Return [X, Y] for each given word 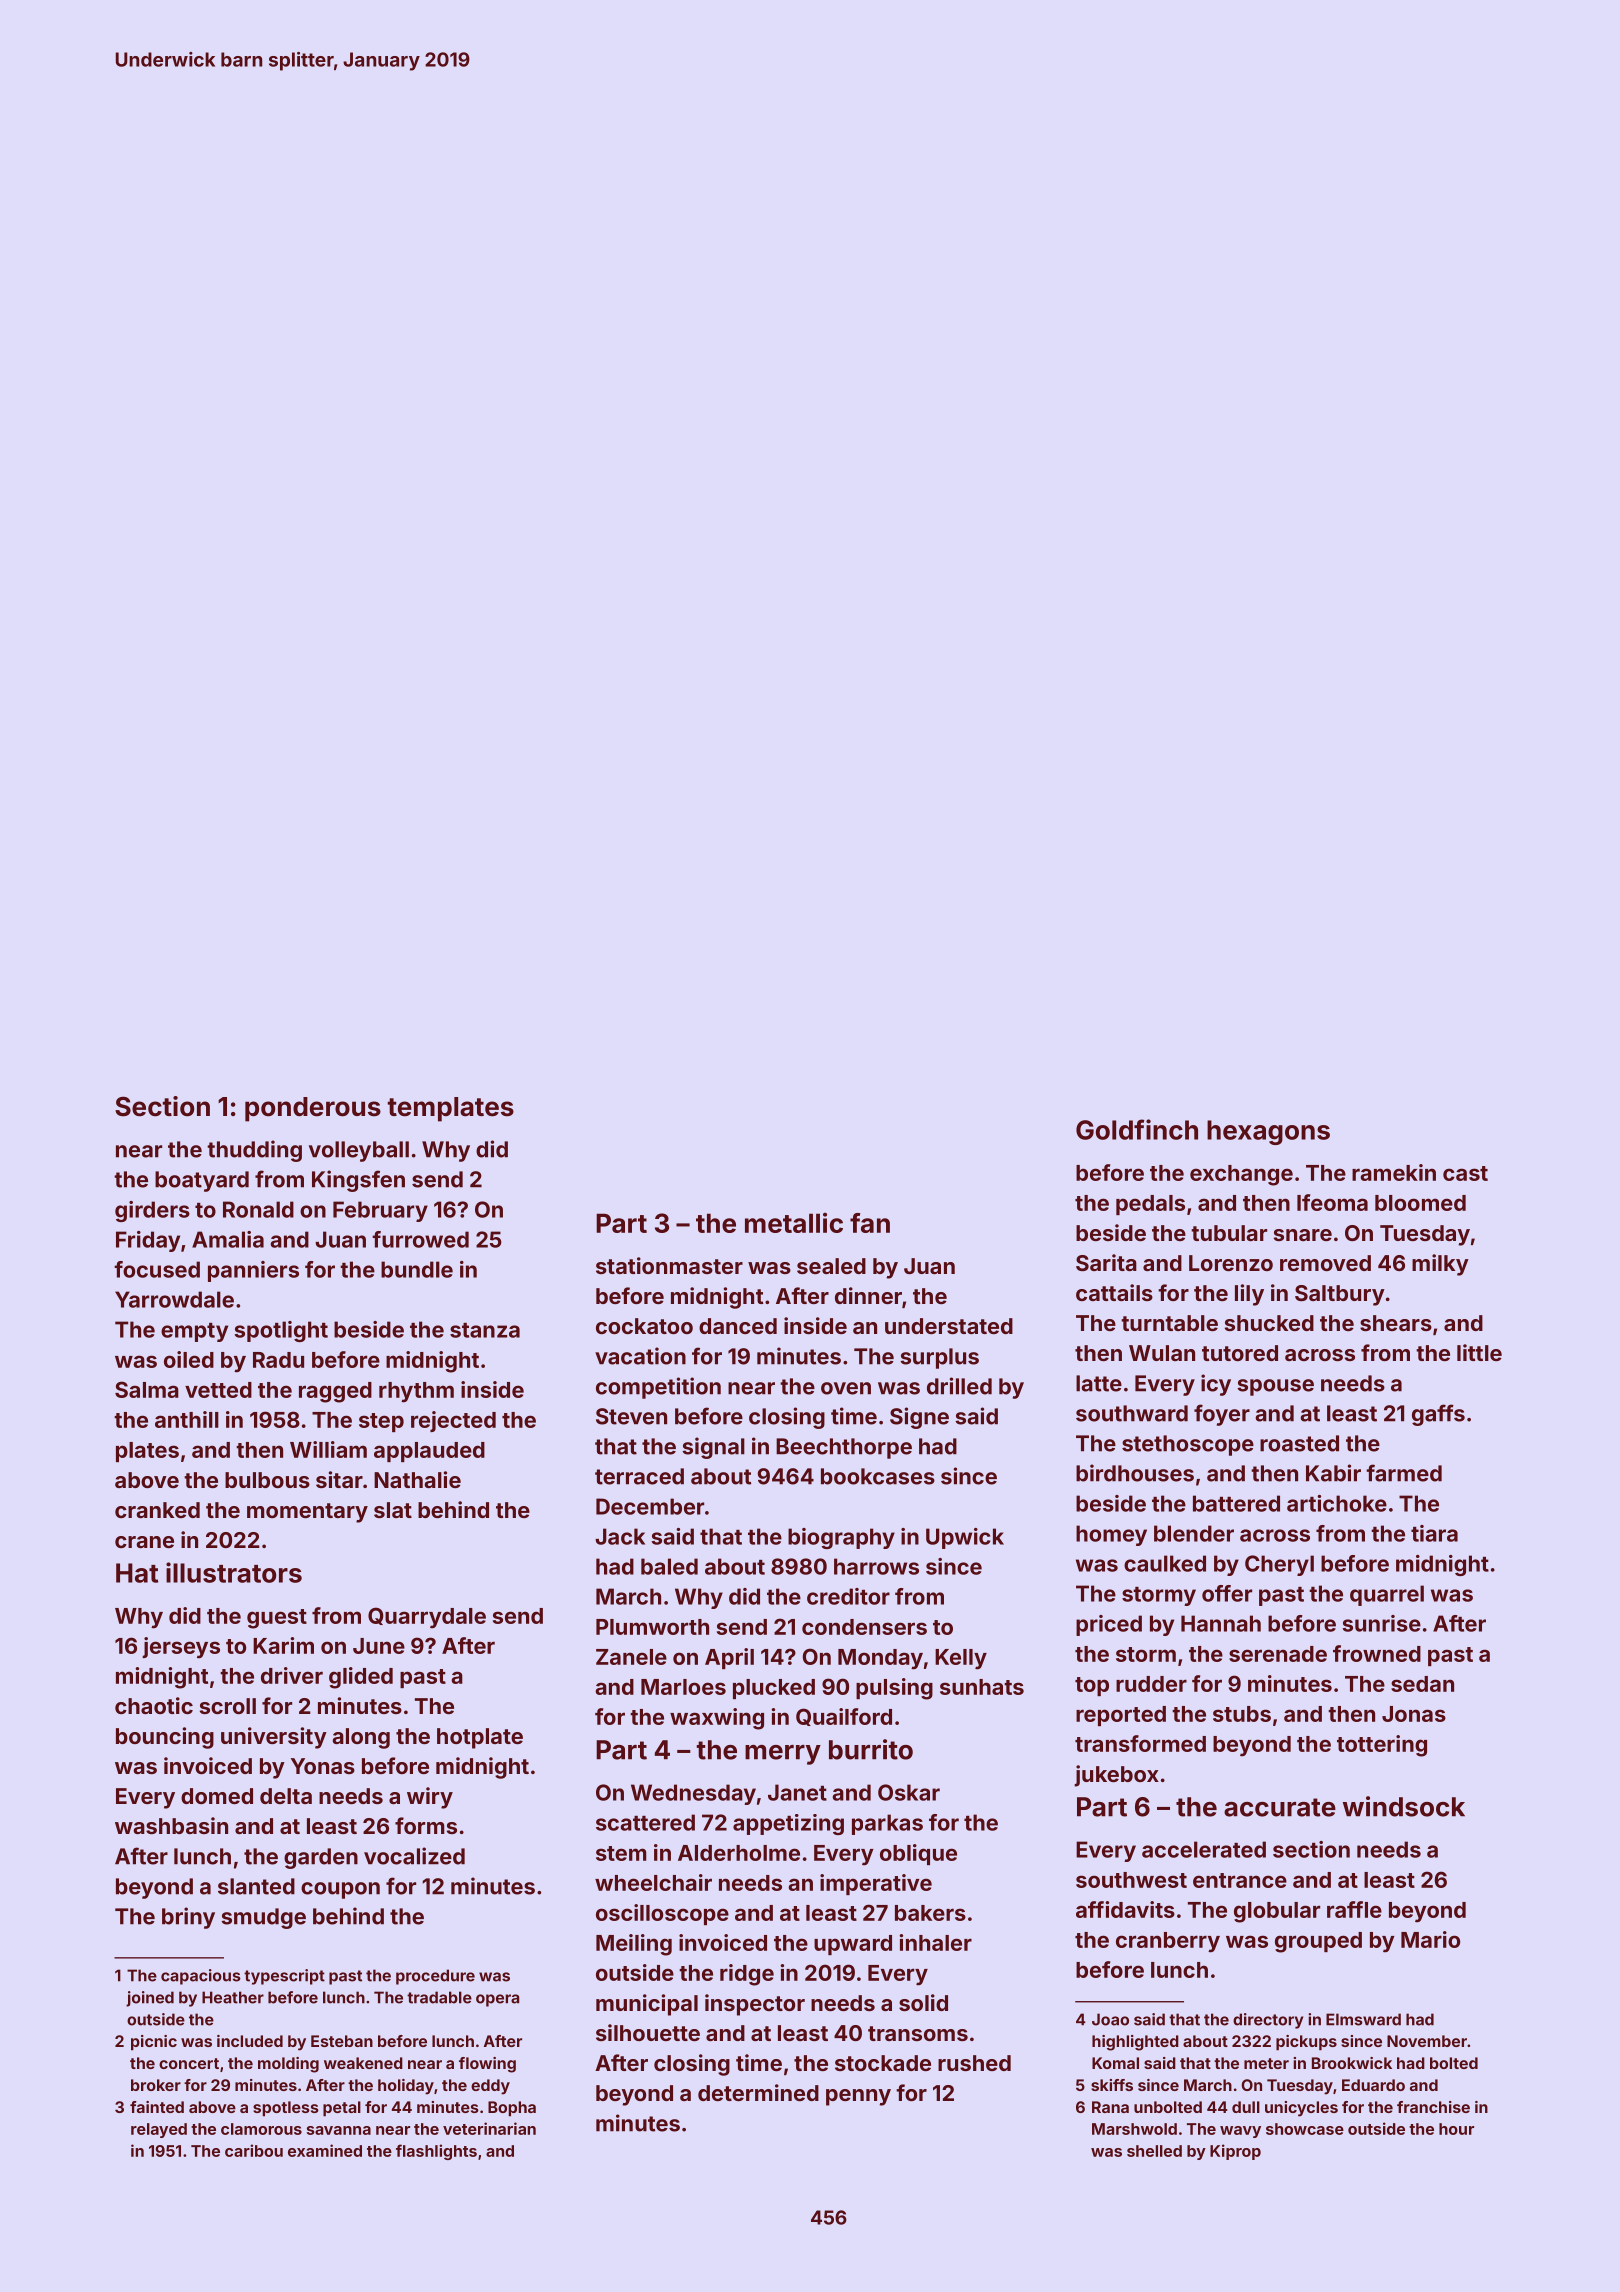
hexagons [1268, 1132]
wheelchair [653, 1882]
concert [189, 2063]
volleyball [359, 1151]
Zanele [631, 1657]
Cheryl [1279, 1565]
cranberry [1168, 1942]
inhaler [935, 1942]
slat [393, 1510]
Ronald [258, 1209]
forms [426, 1825]
